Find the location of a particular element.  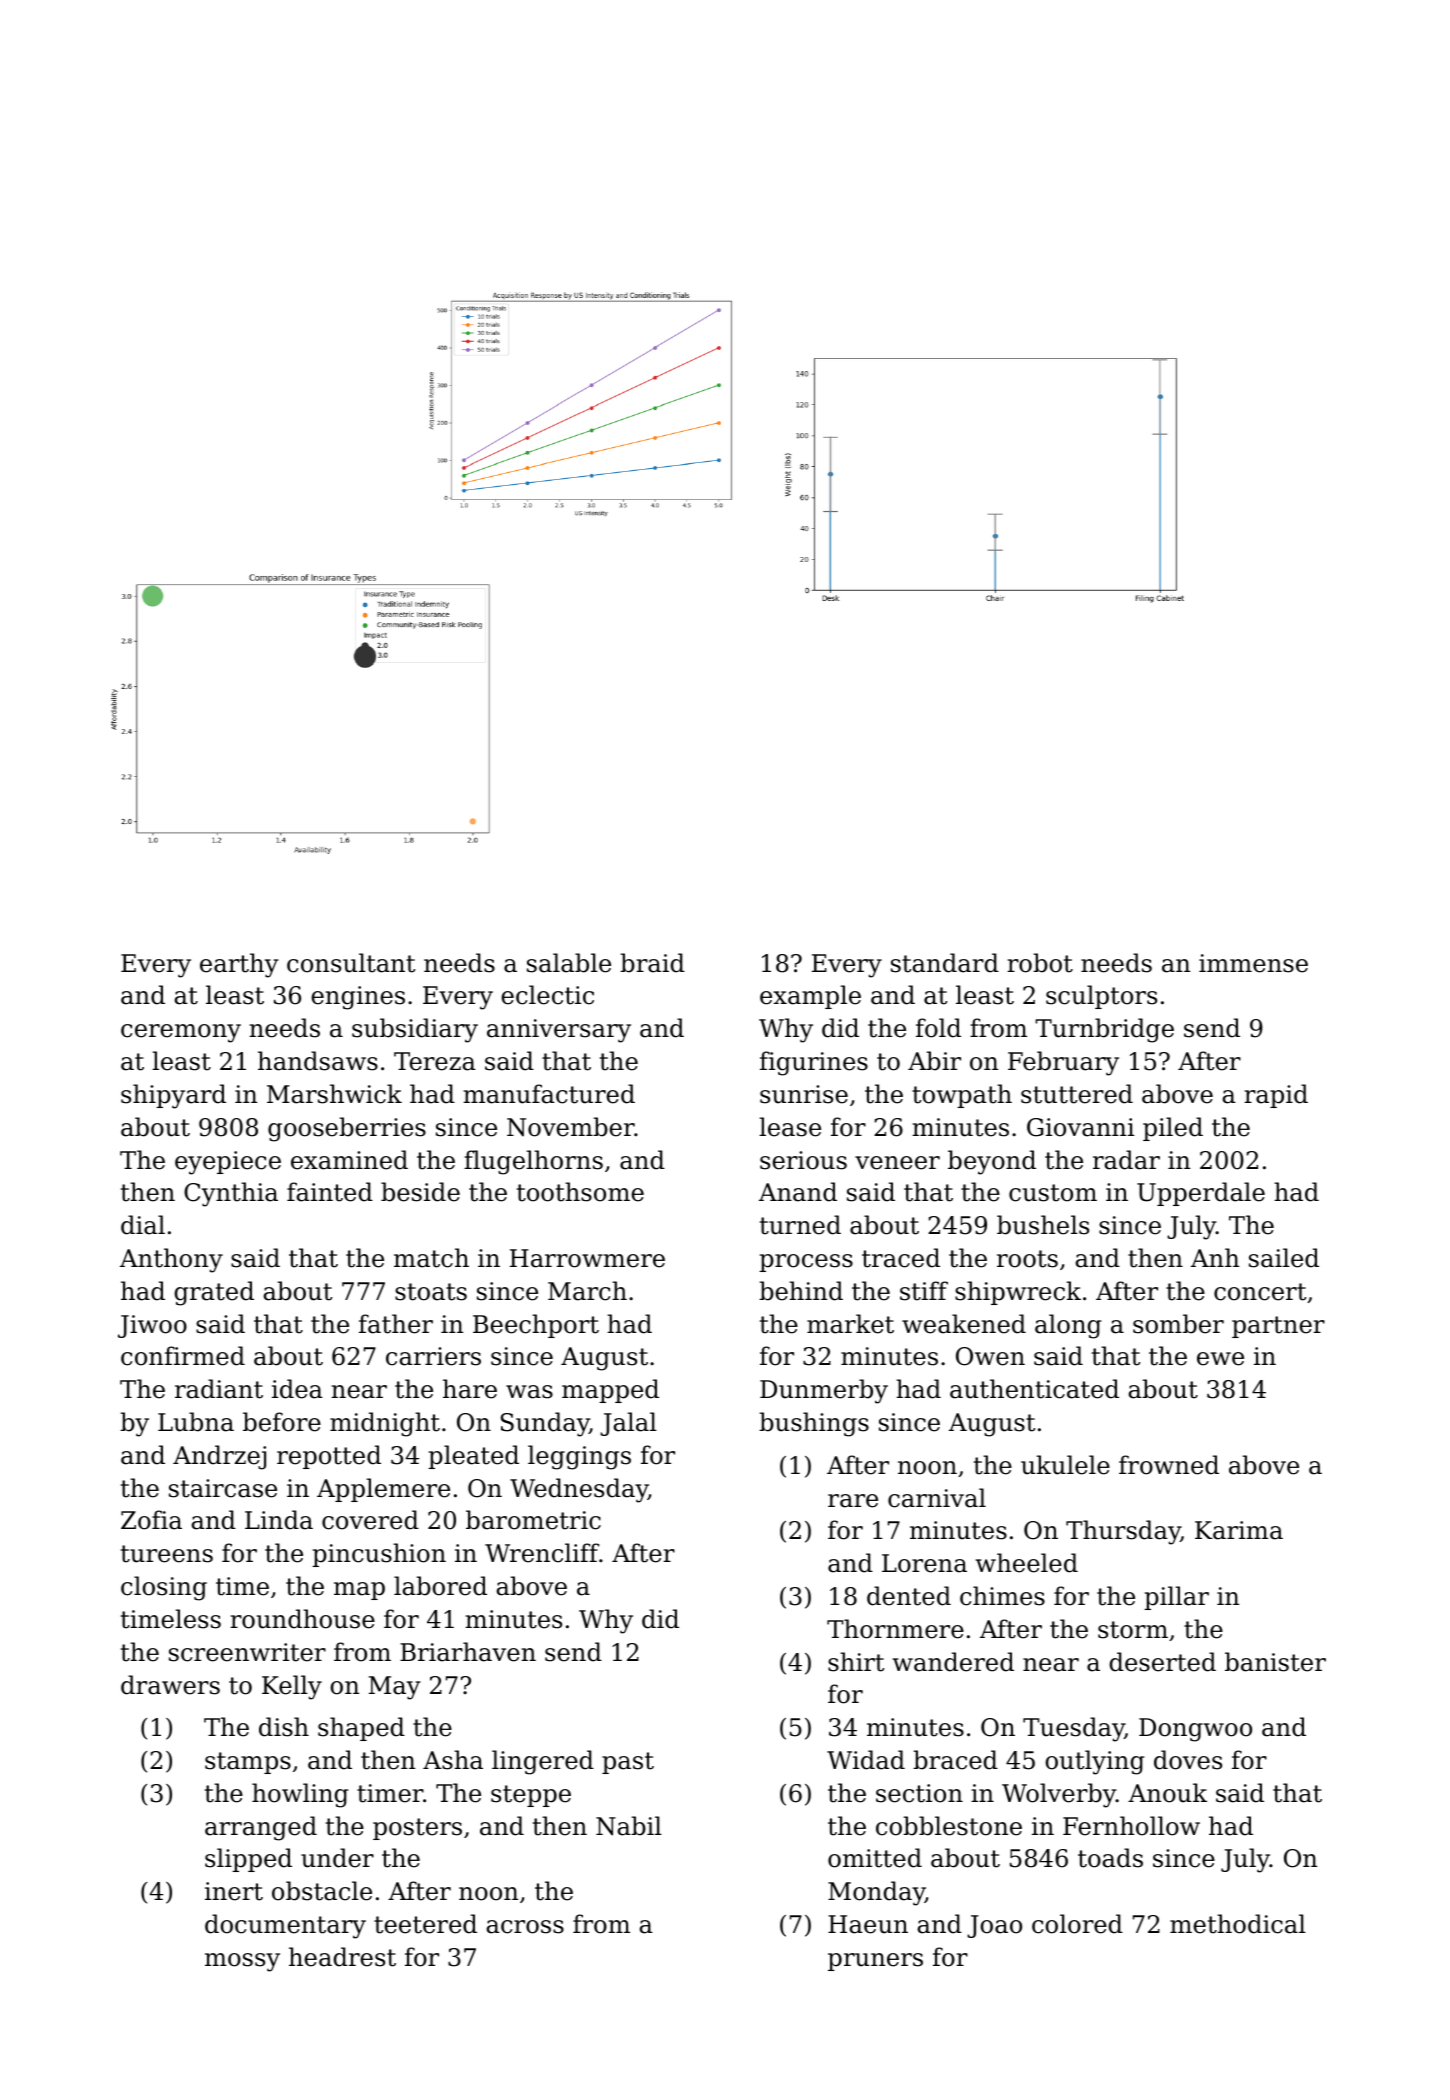

rapid is located at coordinates (1276, 1096).
